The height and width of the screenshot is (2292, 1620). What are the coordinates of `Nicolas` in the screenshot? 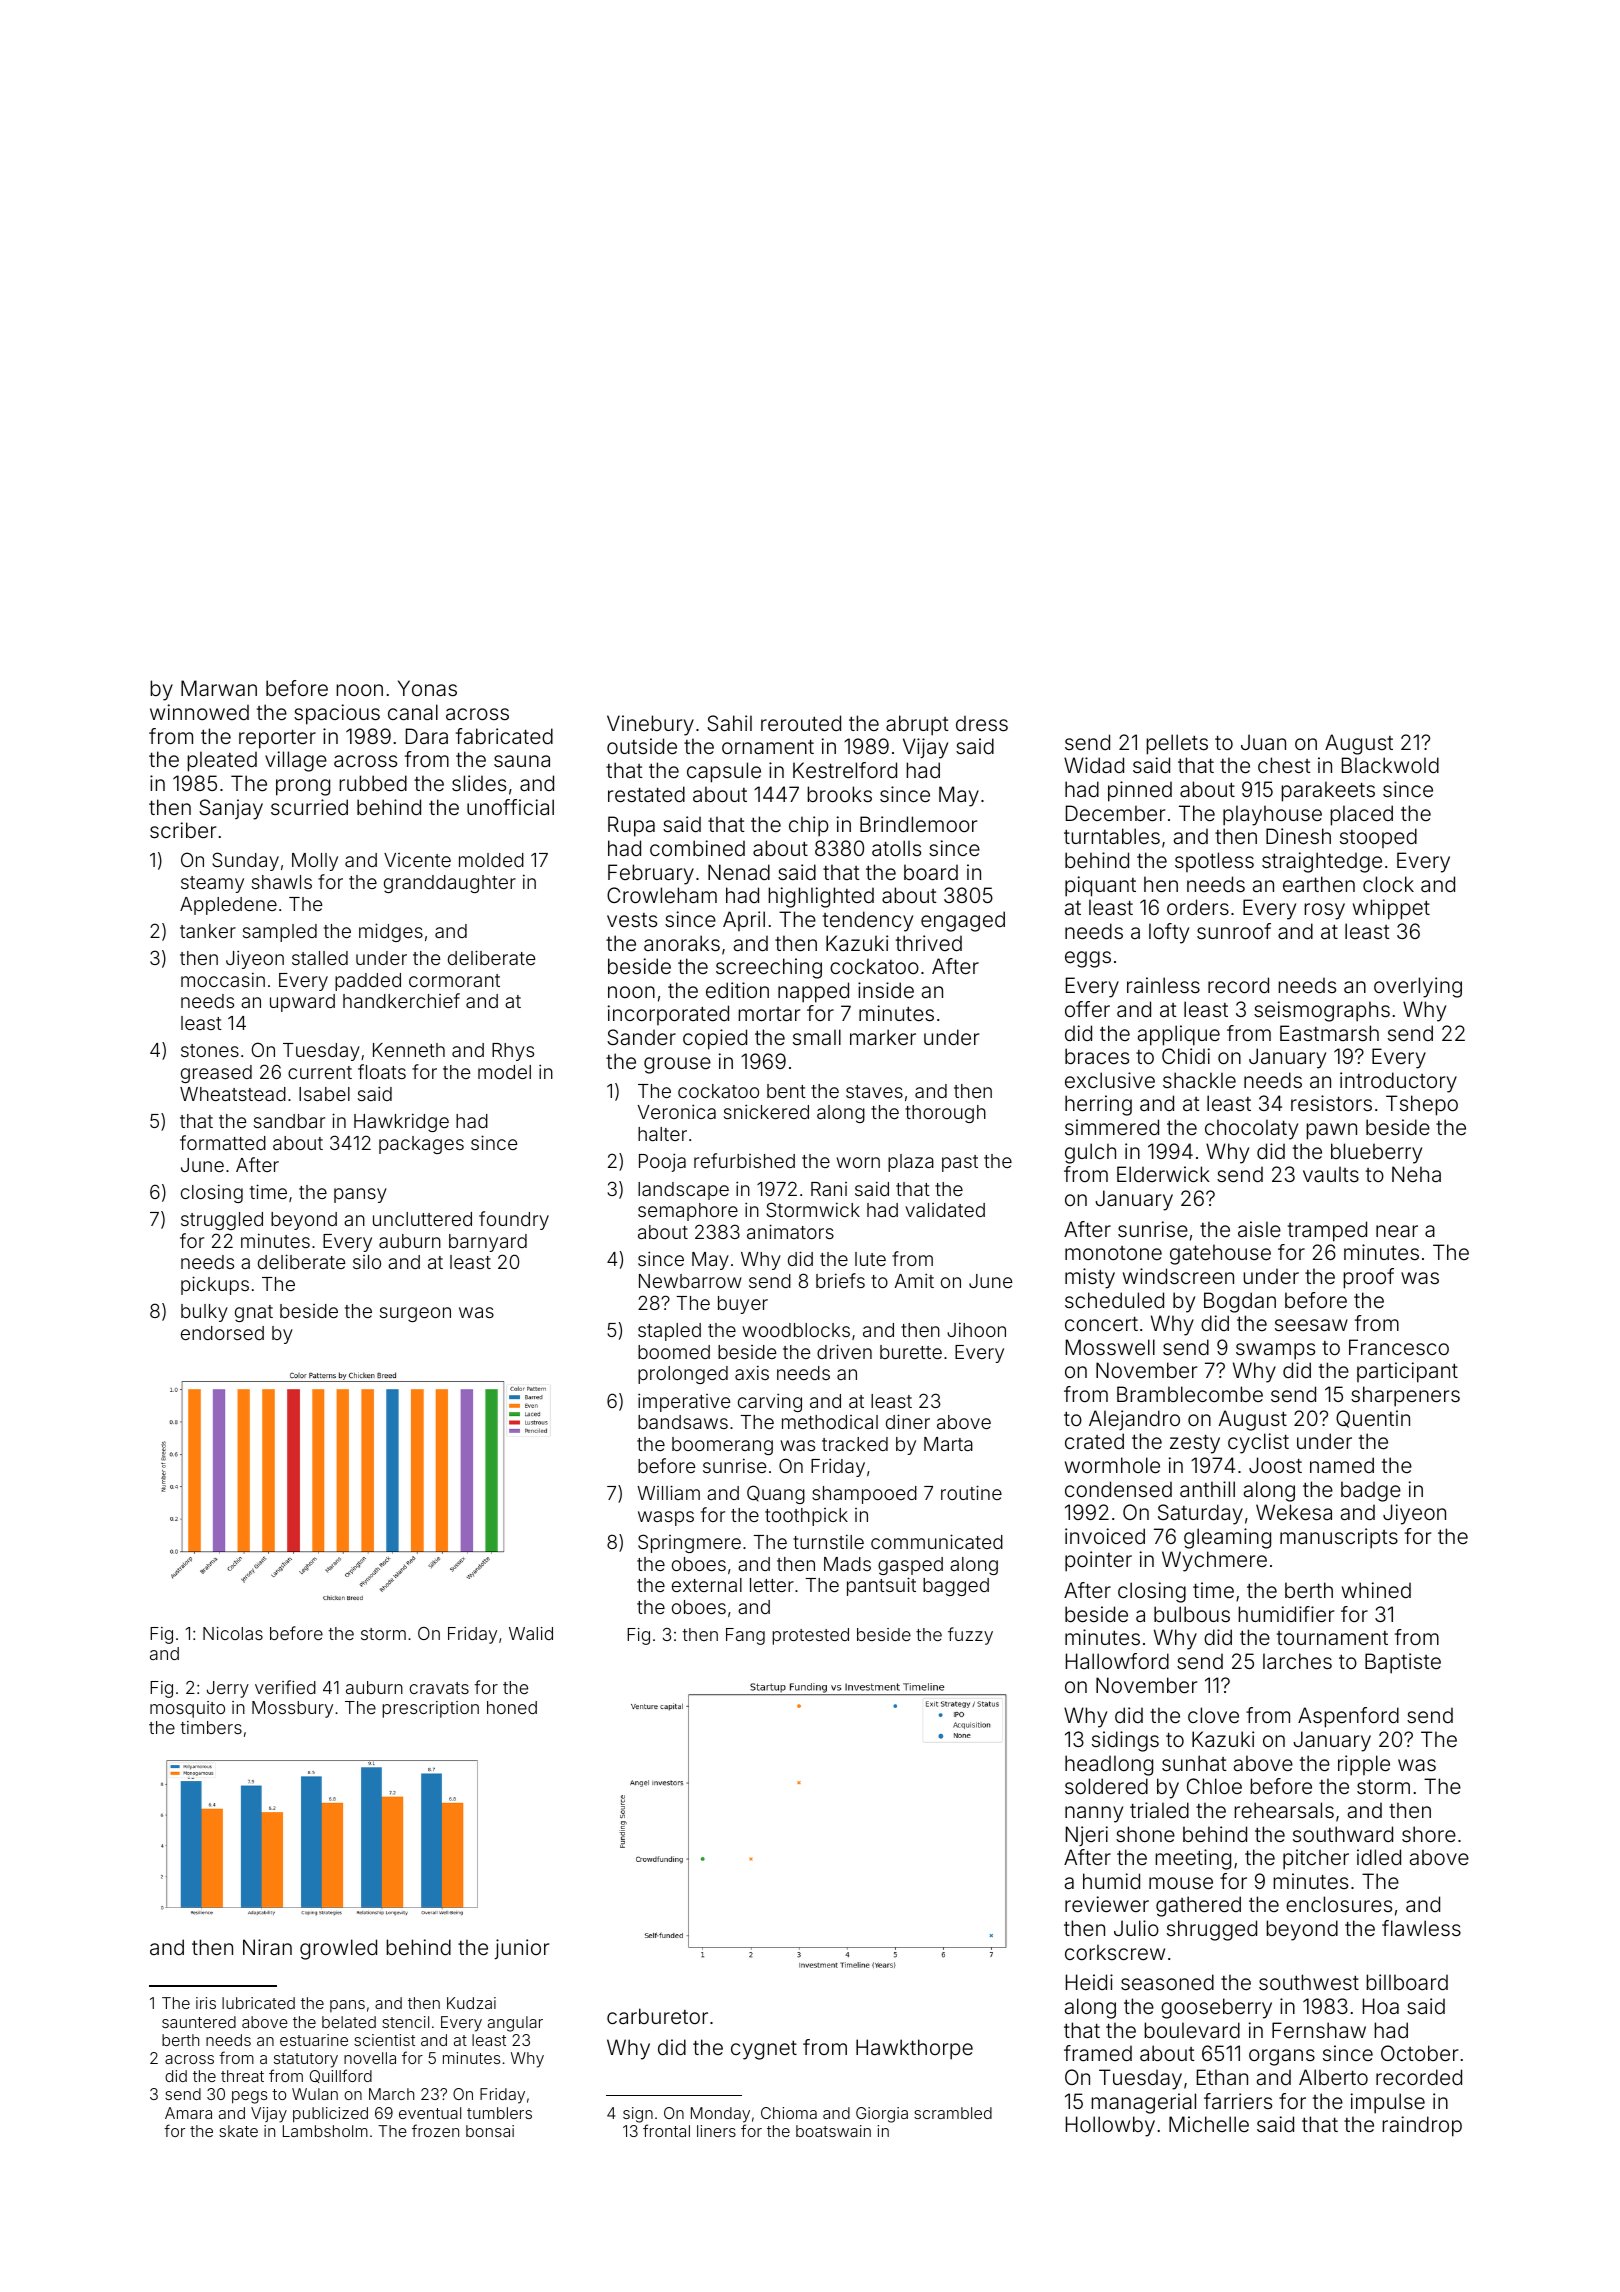 It's located at (233, 1633).
